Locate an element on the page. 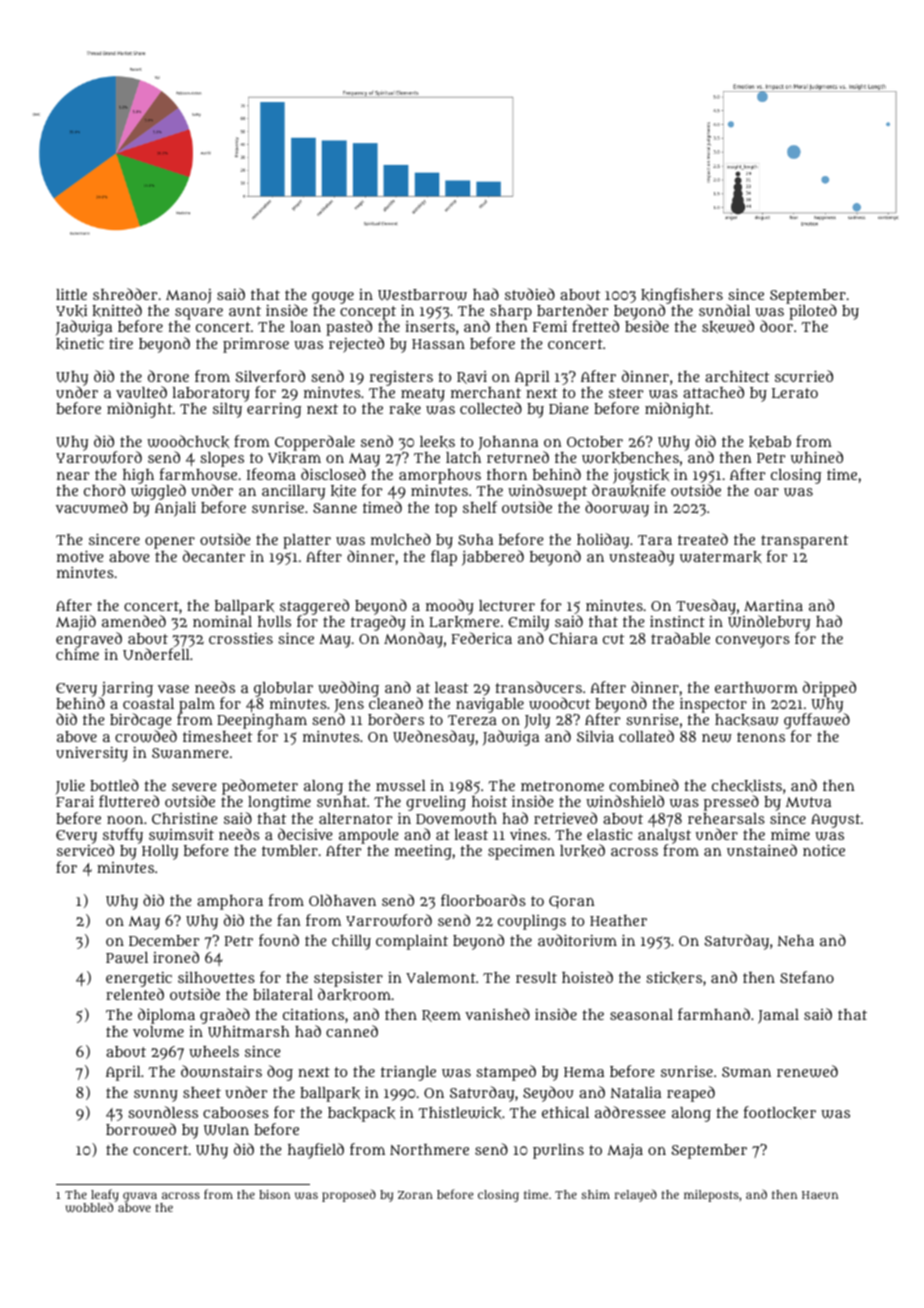 Image resolution: width=924 pixels, height=1308 pixels. checklists is located at coordinates (747, 785).
